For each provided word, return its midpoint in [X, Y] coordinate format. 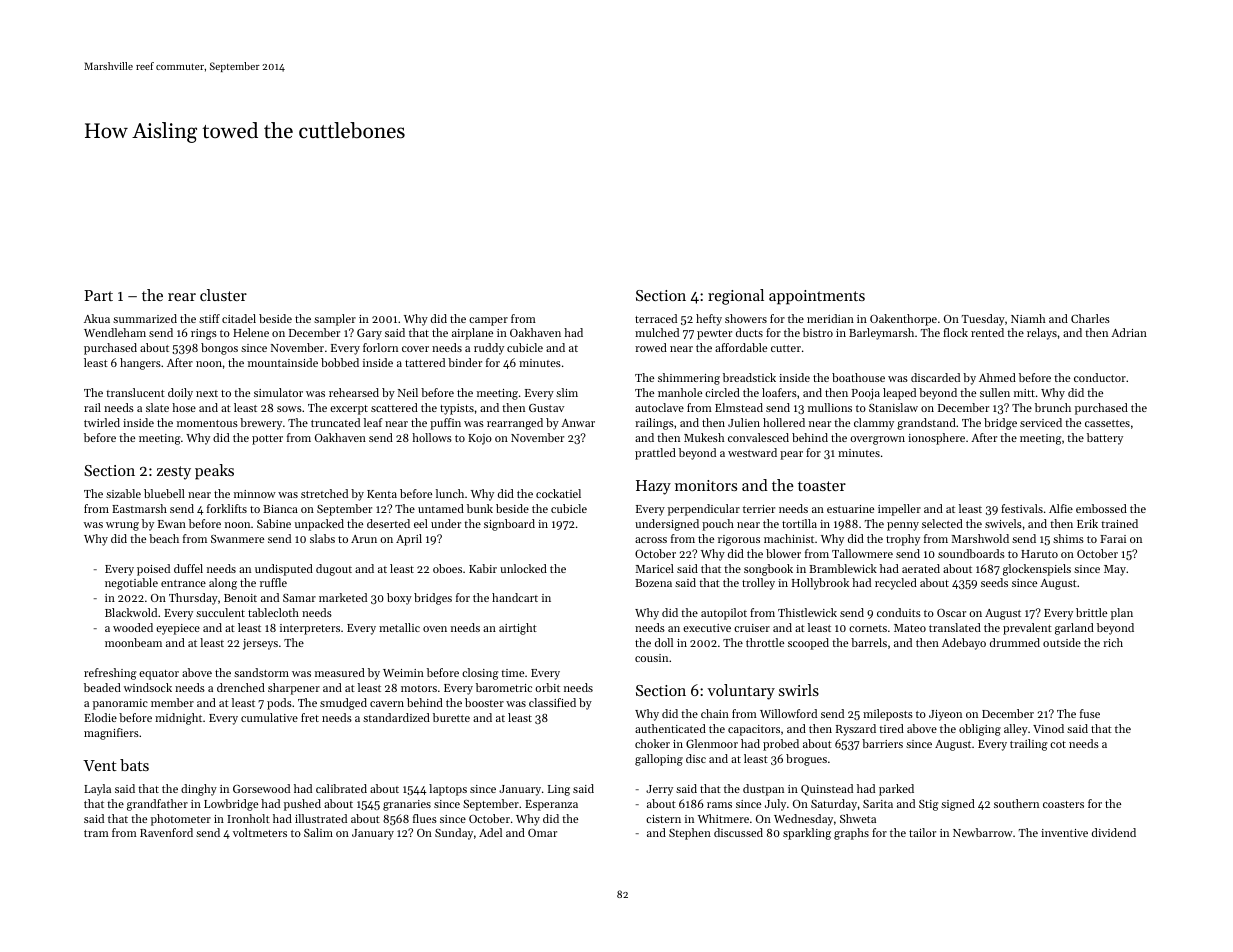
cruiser [752, 628]
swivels [1003, 523]
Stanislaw [893, 407]
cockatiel [558, 493]
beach [164, 538]
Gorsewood [261, 788]
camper [488, 321]
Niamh [1028, 318]
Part [98, 295]
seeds [994, 582]
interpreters [310, 629]
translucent [135, 392]
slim [567, 392]
